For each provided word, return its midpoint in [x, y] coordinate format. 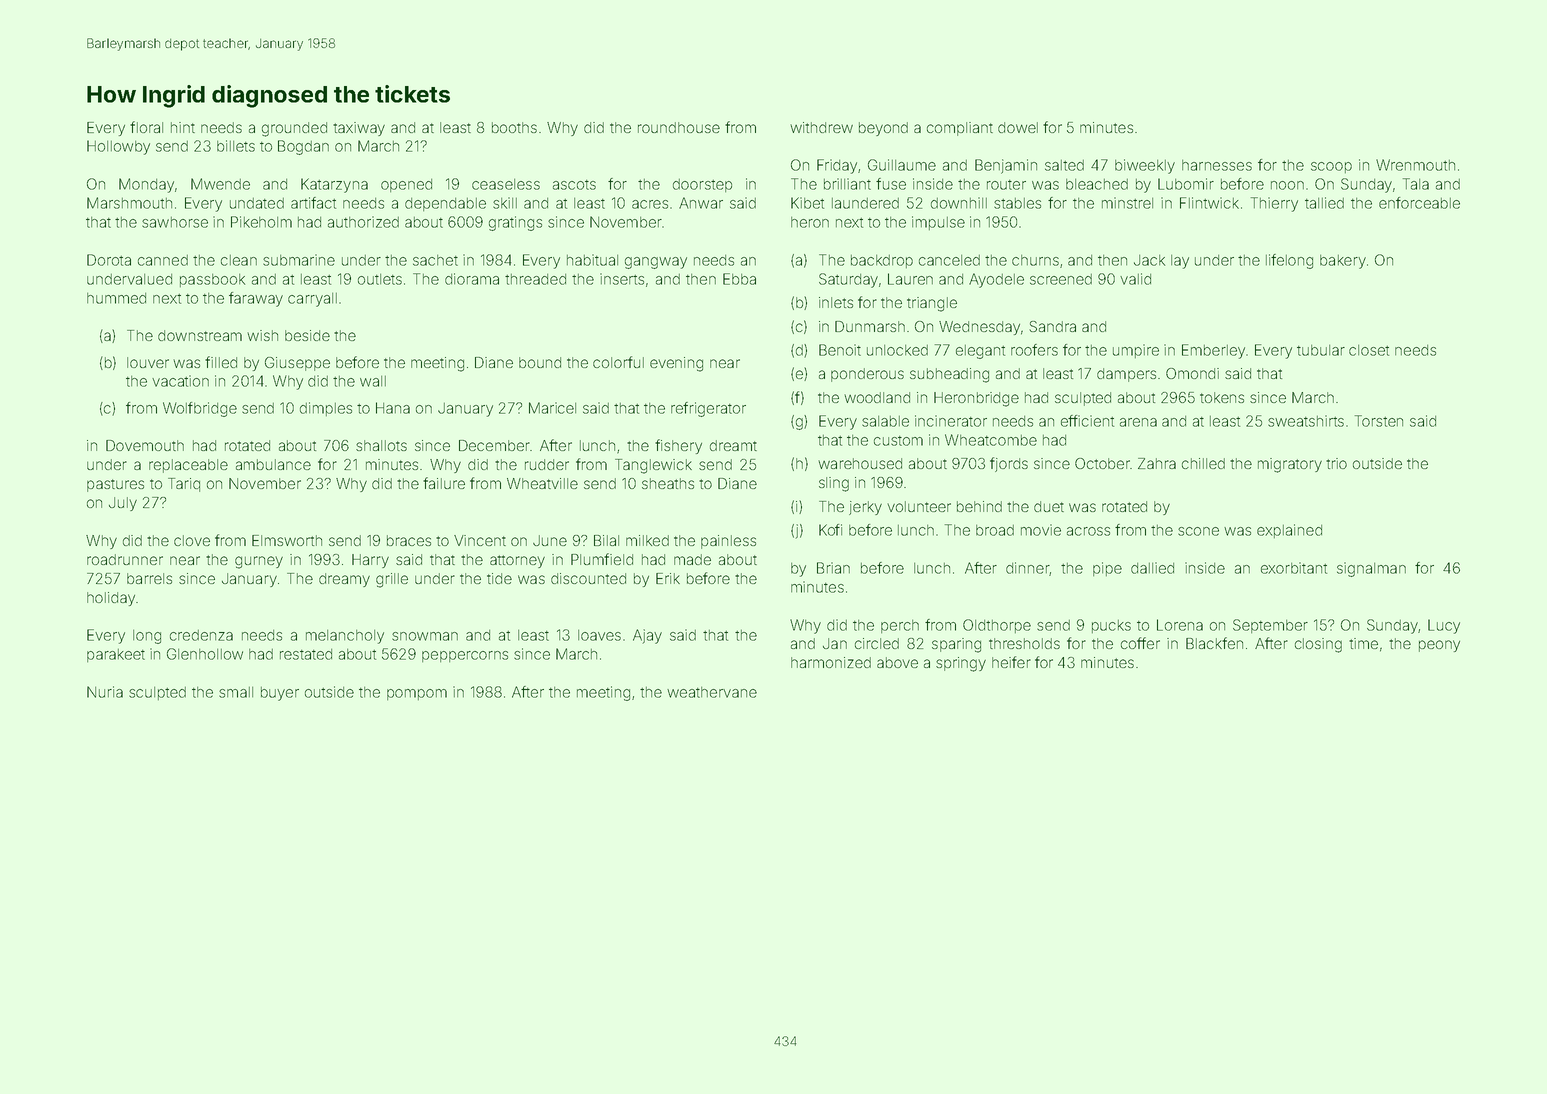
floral [146, 127]
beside [307, 335]
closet [1369, 350]
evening [676, 364]
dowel [1018, 127]
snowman [425, 636]
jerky [865, 508]
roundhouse [679, 127]
